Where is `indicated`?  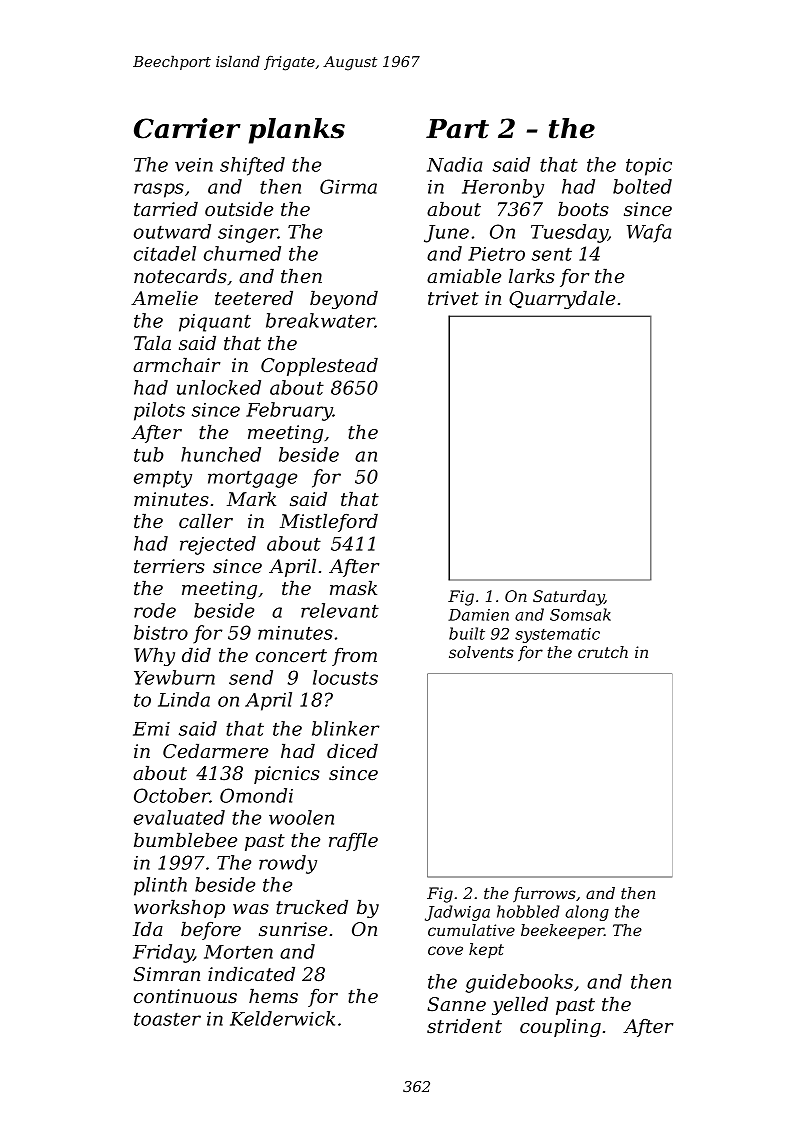
indicated is located at coordinates (251, 974).
